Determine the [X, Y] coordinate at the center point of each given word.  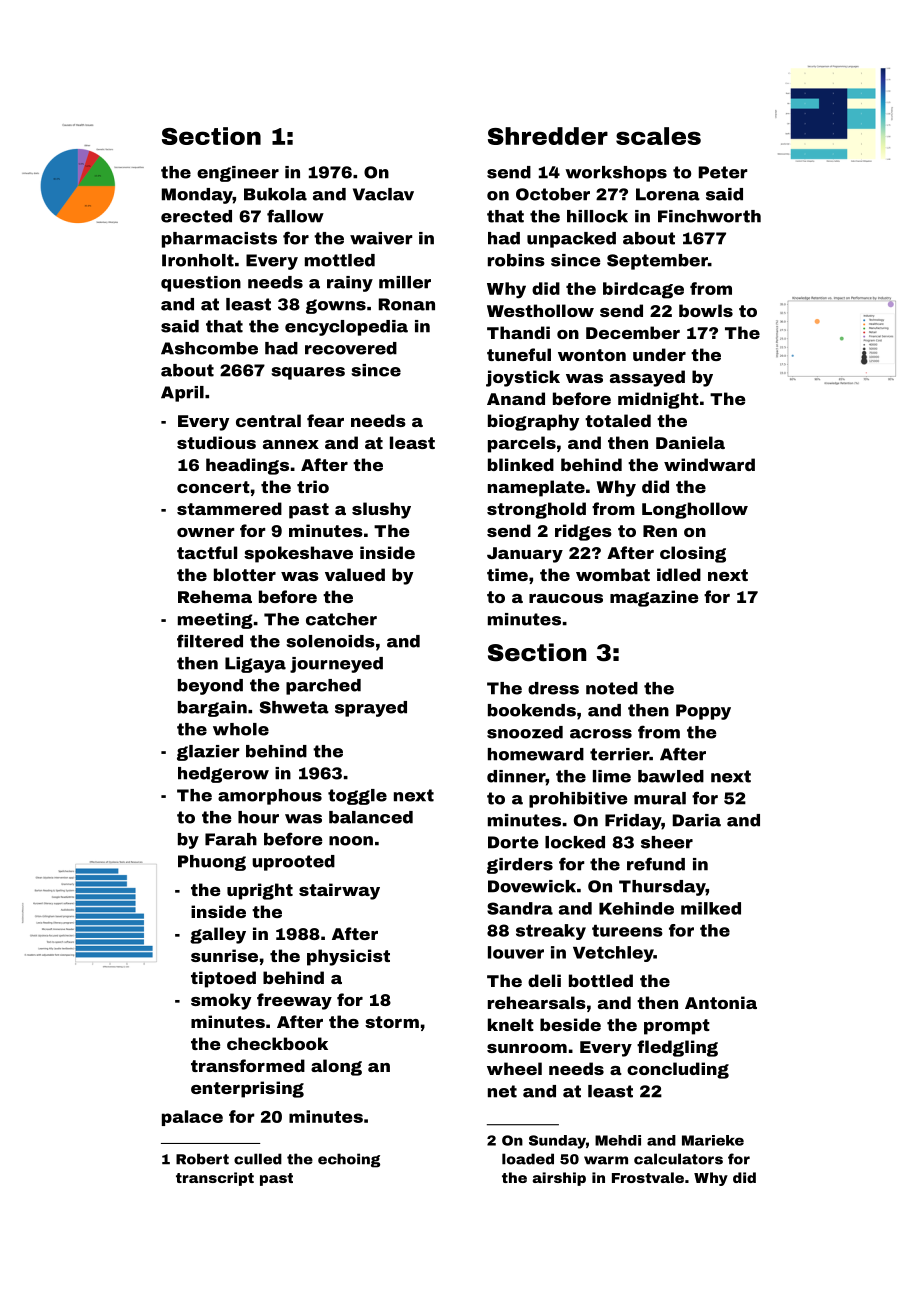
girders [520, 866]
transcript [215, 1179]
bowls [706, 310]
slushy [381, 510]
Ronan [407, 304]
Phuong [212, 863]
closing [693, 554]
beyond [210, 687]
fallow [295, 216]
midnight [658, 400]
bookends [532, 710]
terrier [619, 754]
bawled [671, 776]
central [268, 420]
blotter [245, 574]
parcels [522, 444]
